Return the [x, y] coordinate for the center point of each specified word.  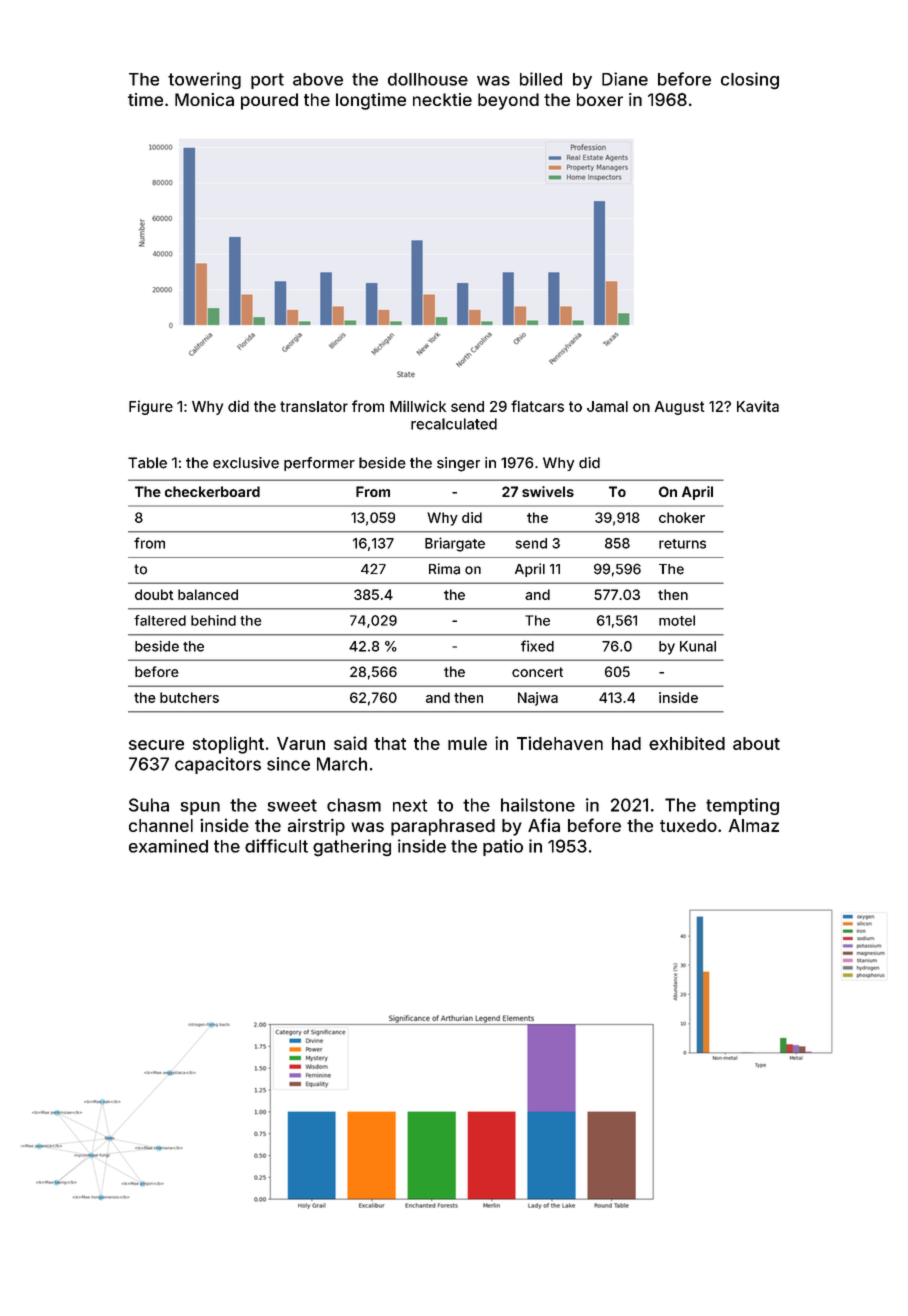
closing [750, 81]
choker [682, 517]
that [390, 743]
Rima [444, 569]
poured [269, 101]
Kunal [698, 646]
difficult [276, 846]
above [318, 79]
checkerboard [212, 491]
